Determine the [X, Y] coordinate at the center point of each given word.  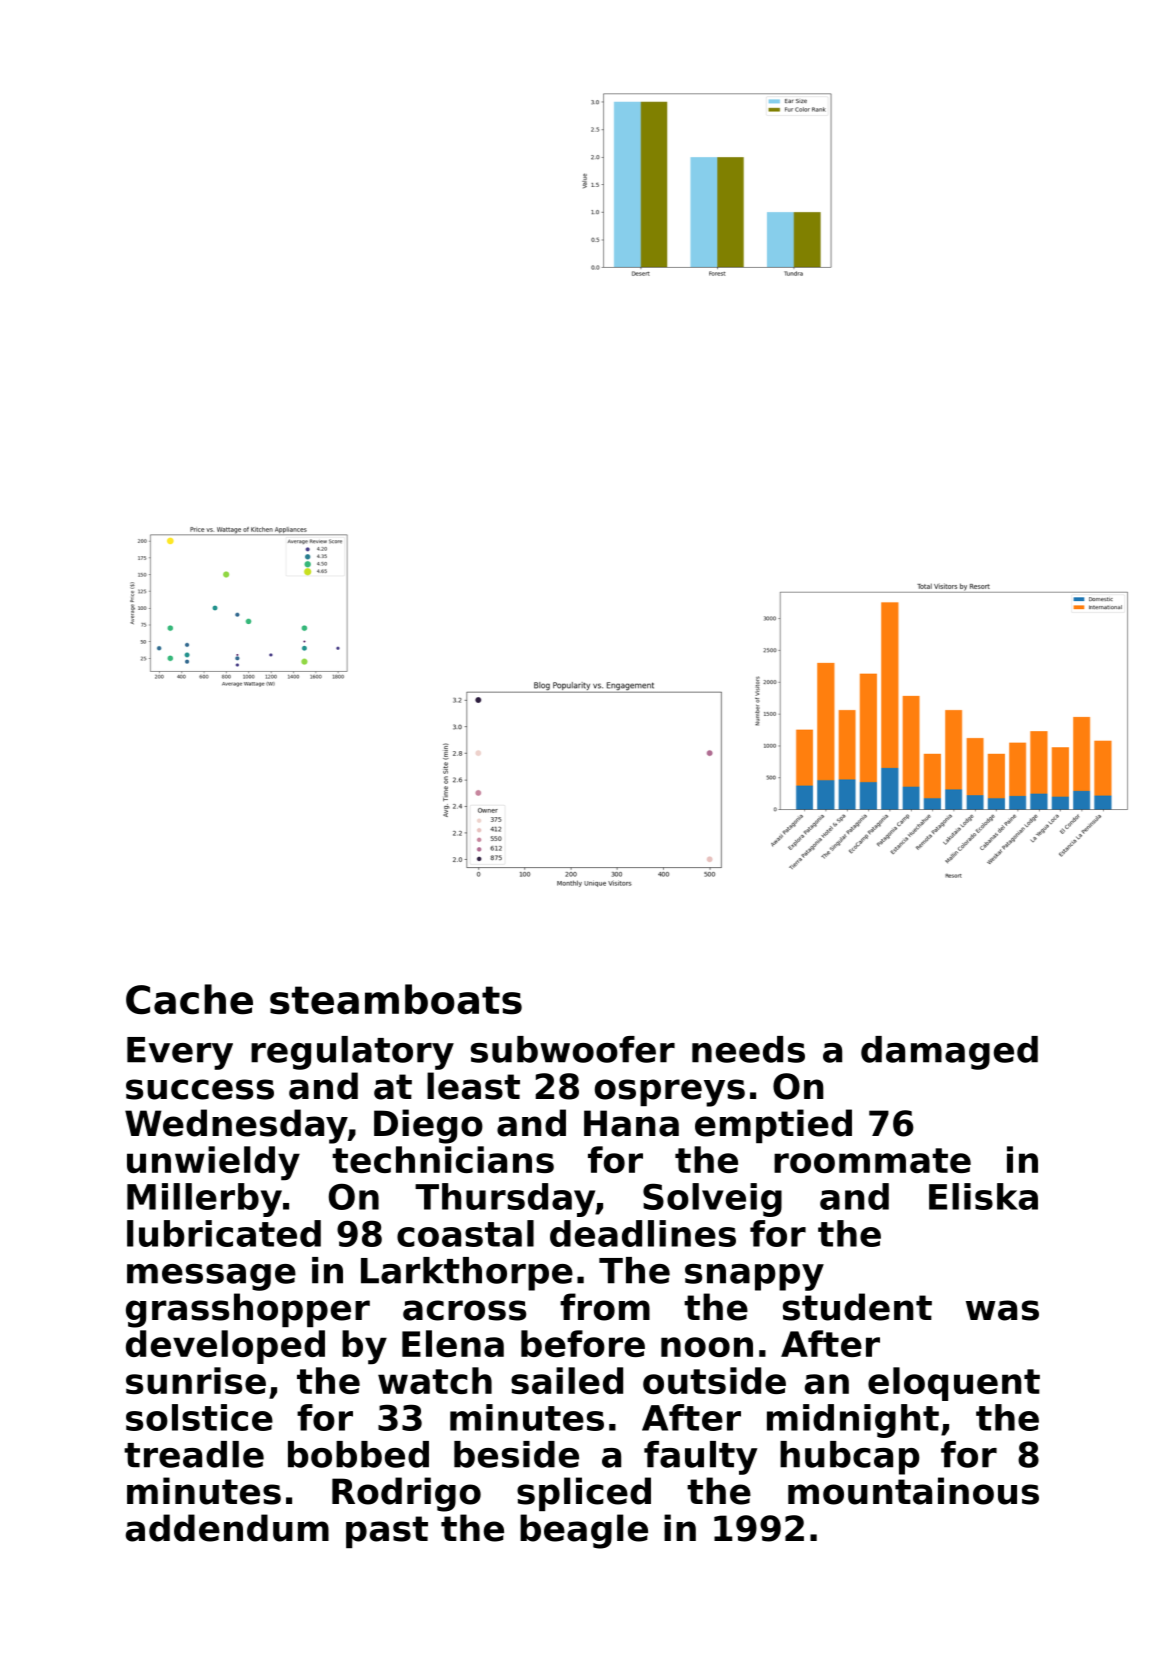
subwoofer [573, 1049]
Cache [189, 999]
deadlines [643, 1233]
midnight [853, 1421]
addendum [227, 1528]
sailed [567, 1380]
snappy [754, 1277]
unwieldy [213, 1163]
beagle [584, 1531]
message [211, 1277]
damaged [949, 1053]
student [857, 1307]
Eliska [983, 1196]
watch [435, 1380]
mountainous [913, 1491]
